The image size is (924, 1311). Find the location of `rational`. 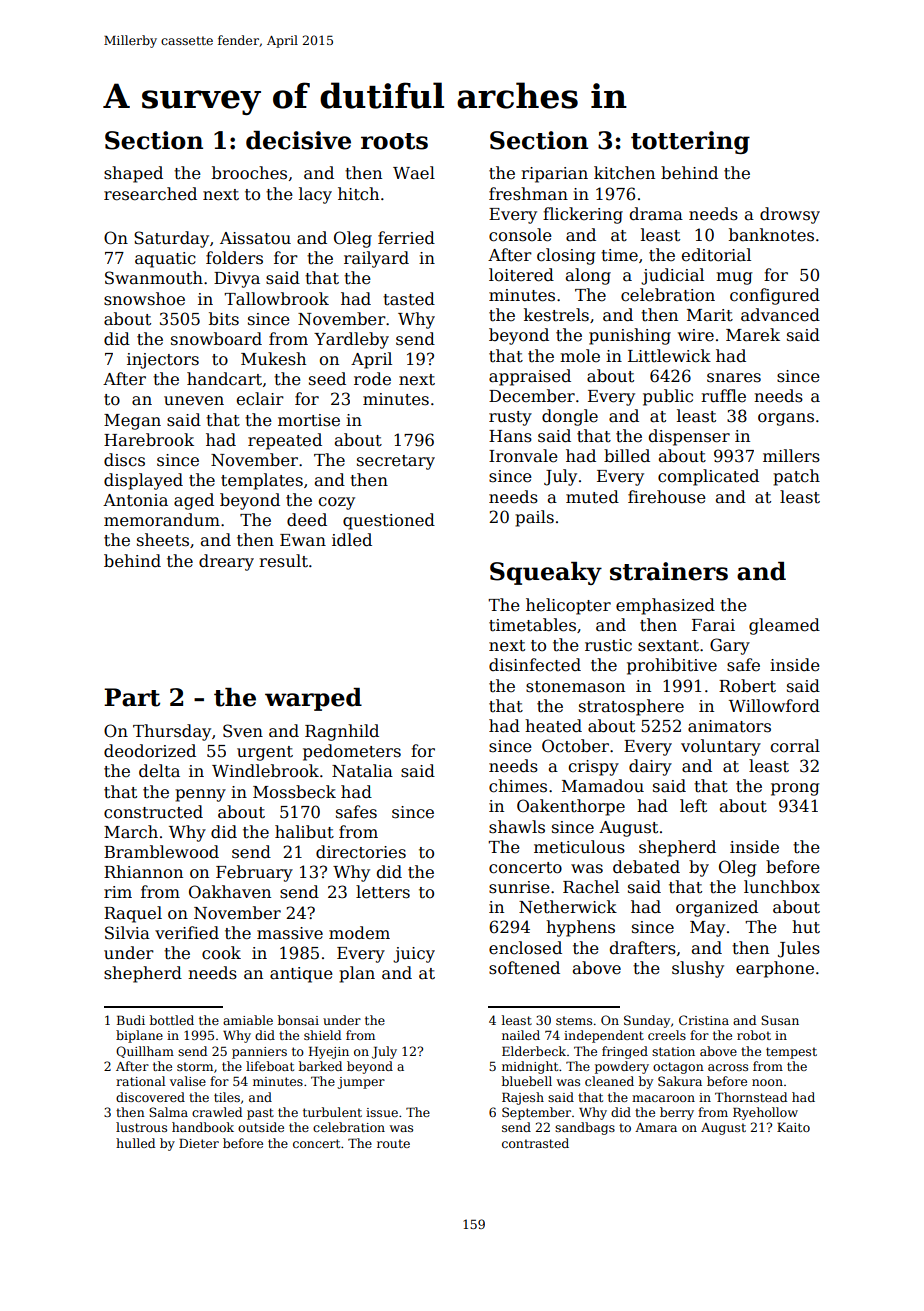

rational is located at coordinates (140, 1081).
